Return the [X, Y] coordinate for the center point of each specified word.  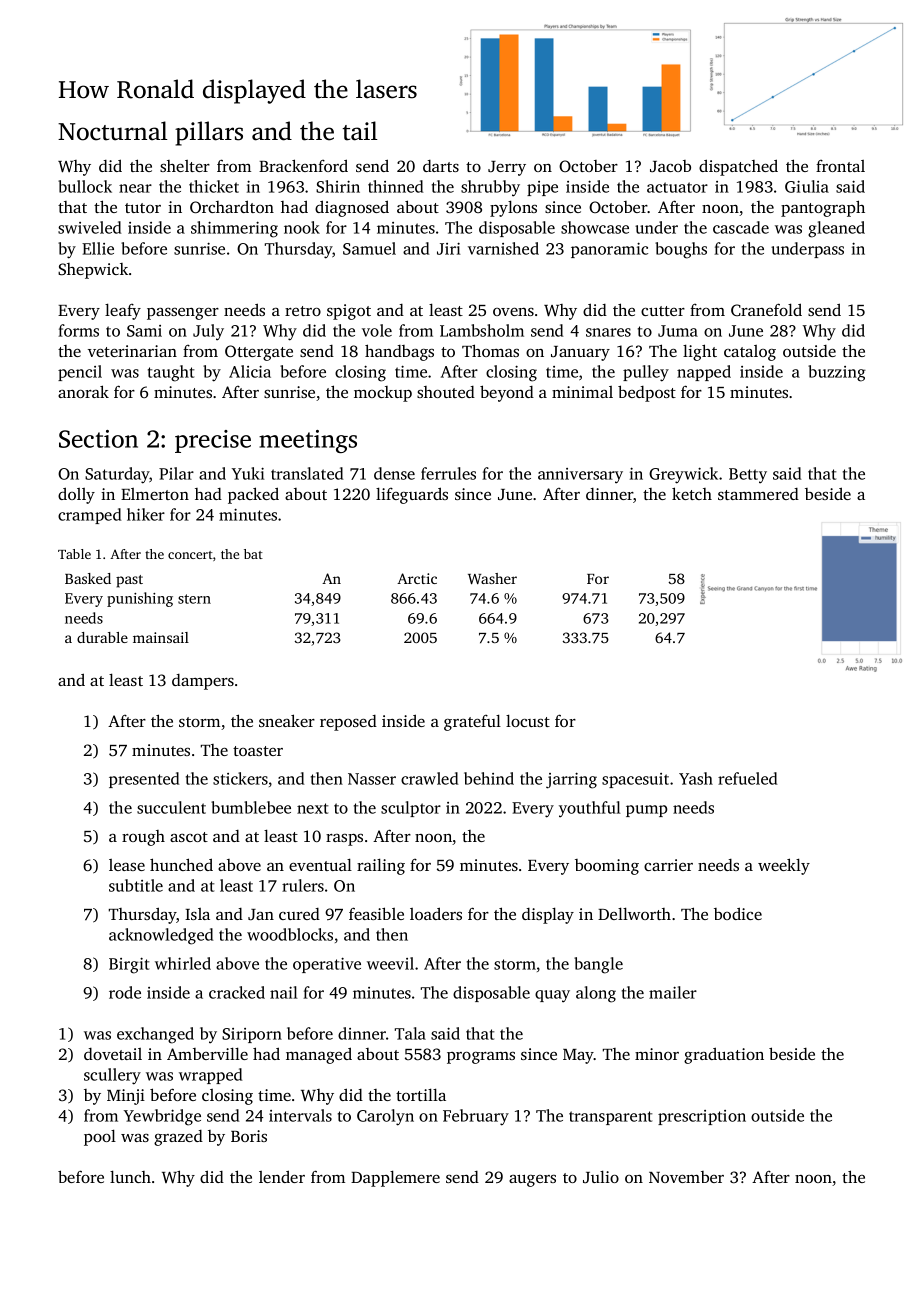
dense [394, 473]
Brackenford [303, 165]
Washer [492, 578]
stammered [758, 494]
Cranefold [766, 309]
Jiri [448, 248]
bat [253, 554]
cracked [237, 992]
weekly [784, 866]
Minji [126, 1097]
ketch [692, 493]
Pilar [176, 473]
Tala [410, 1033]
